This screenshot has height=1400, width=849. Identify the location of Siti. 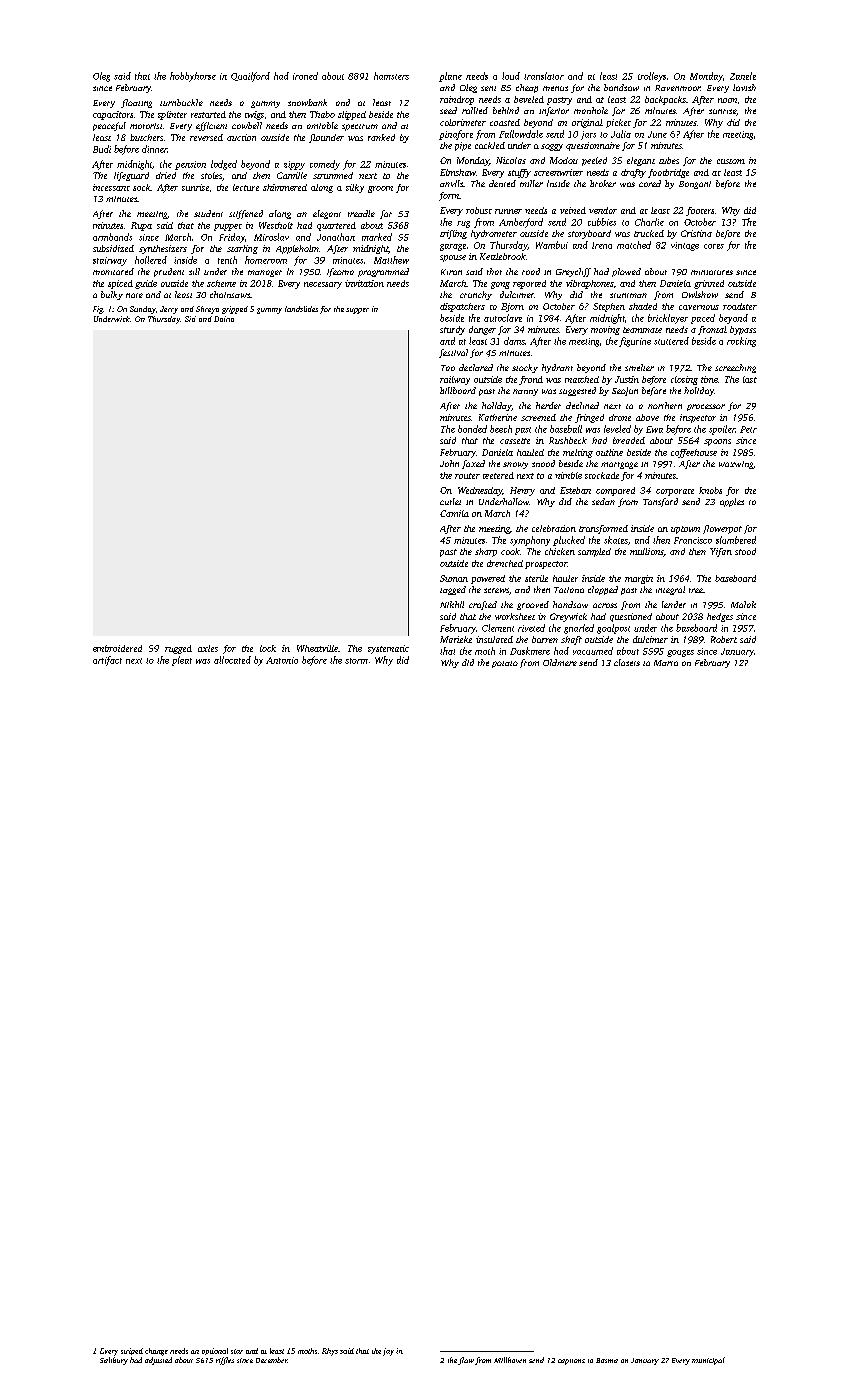
(190, 319).
